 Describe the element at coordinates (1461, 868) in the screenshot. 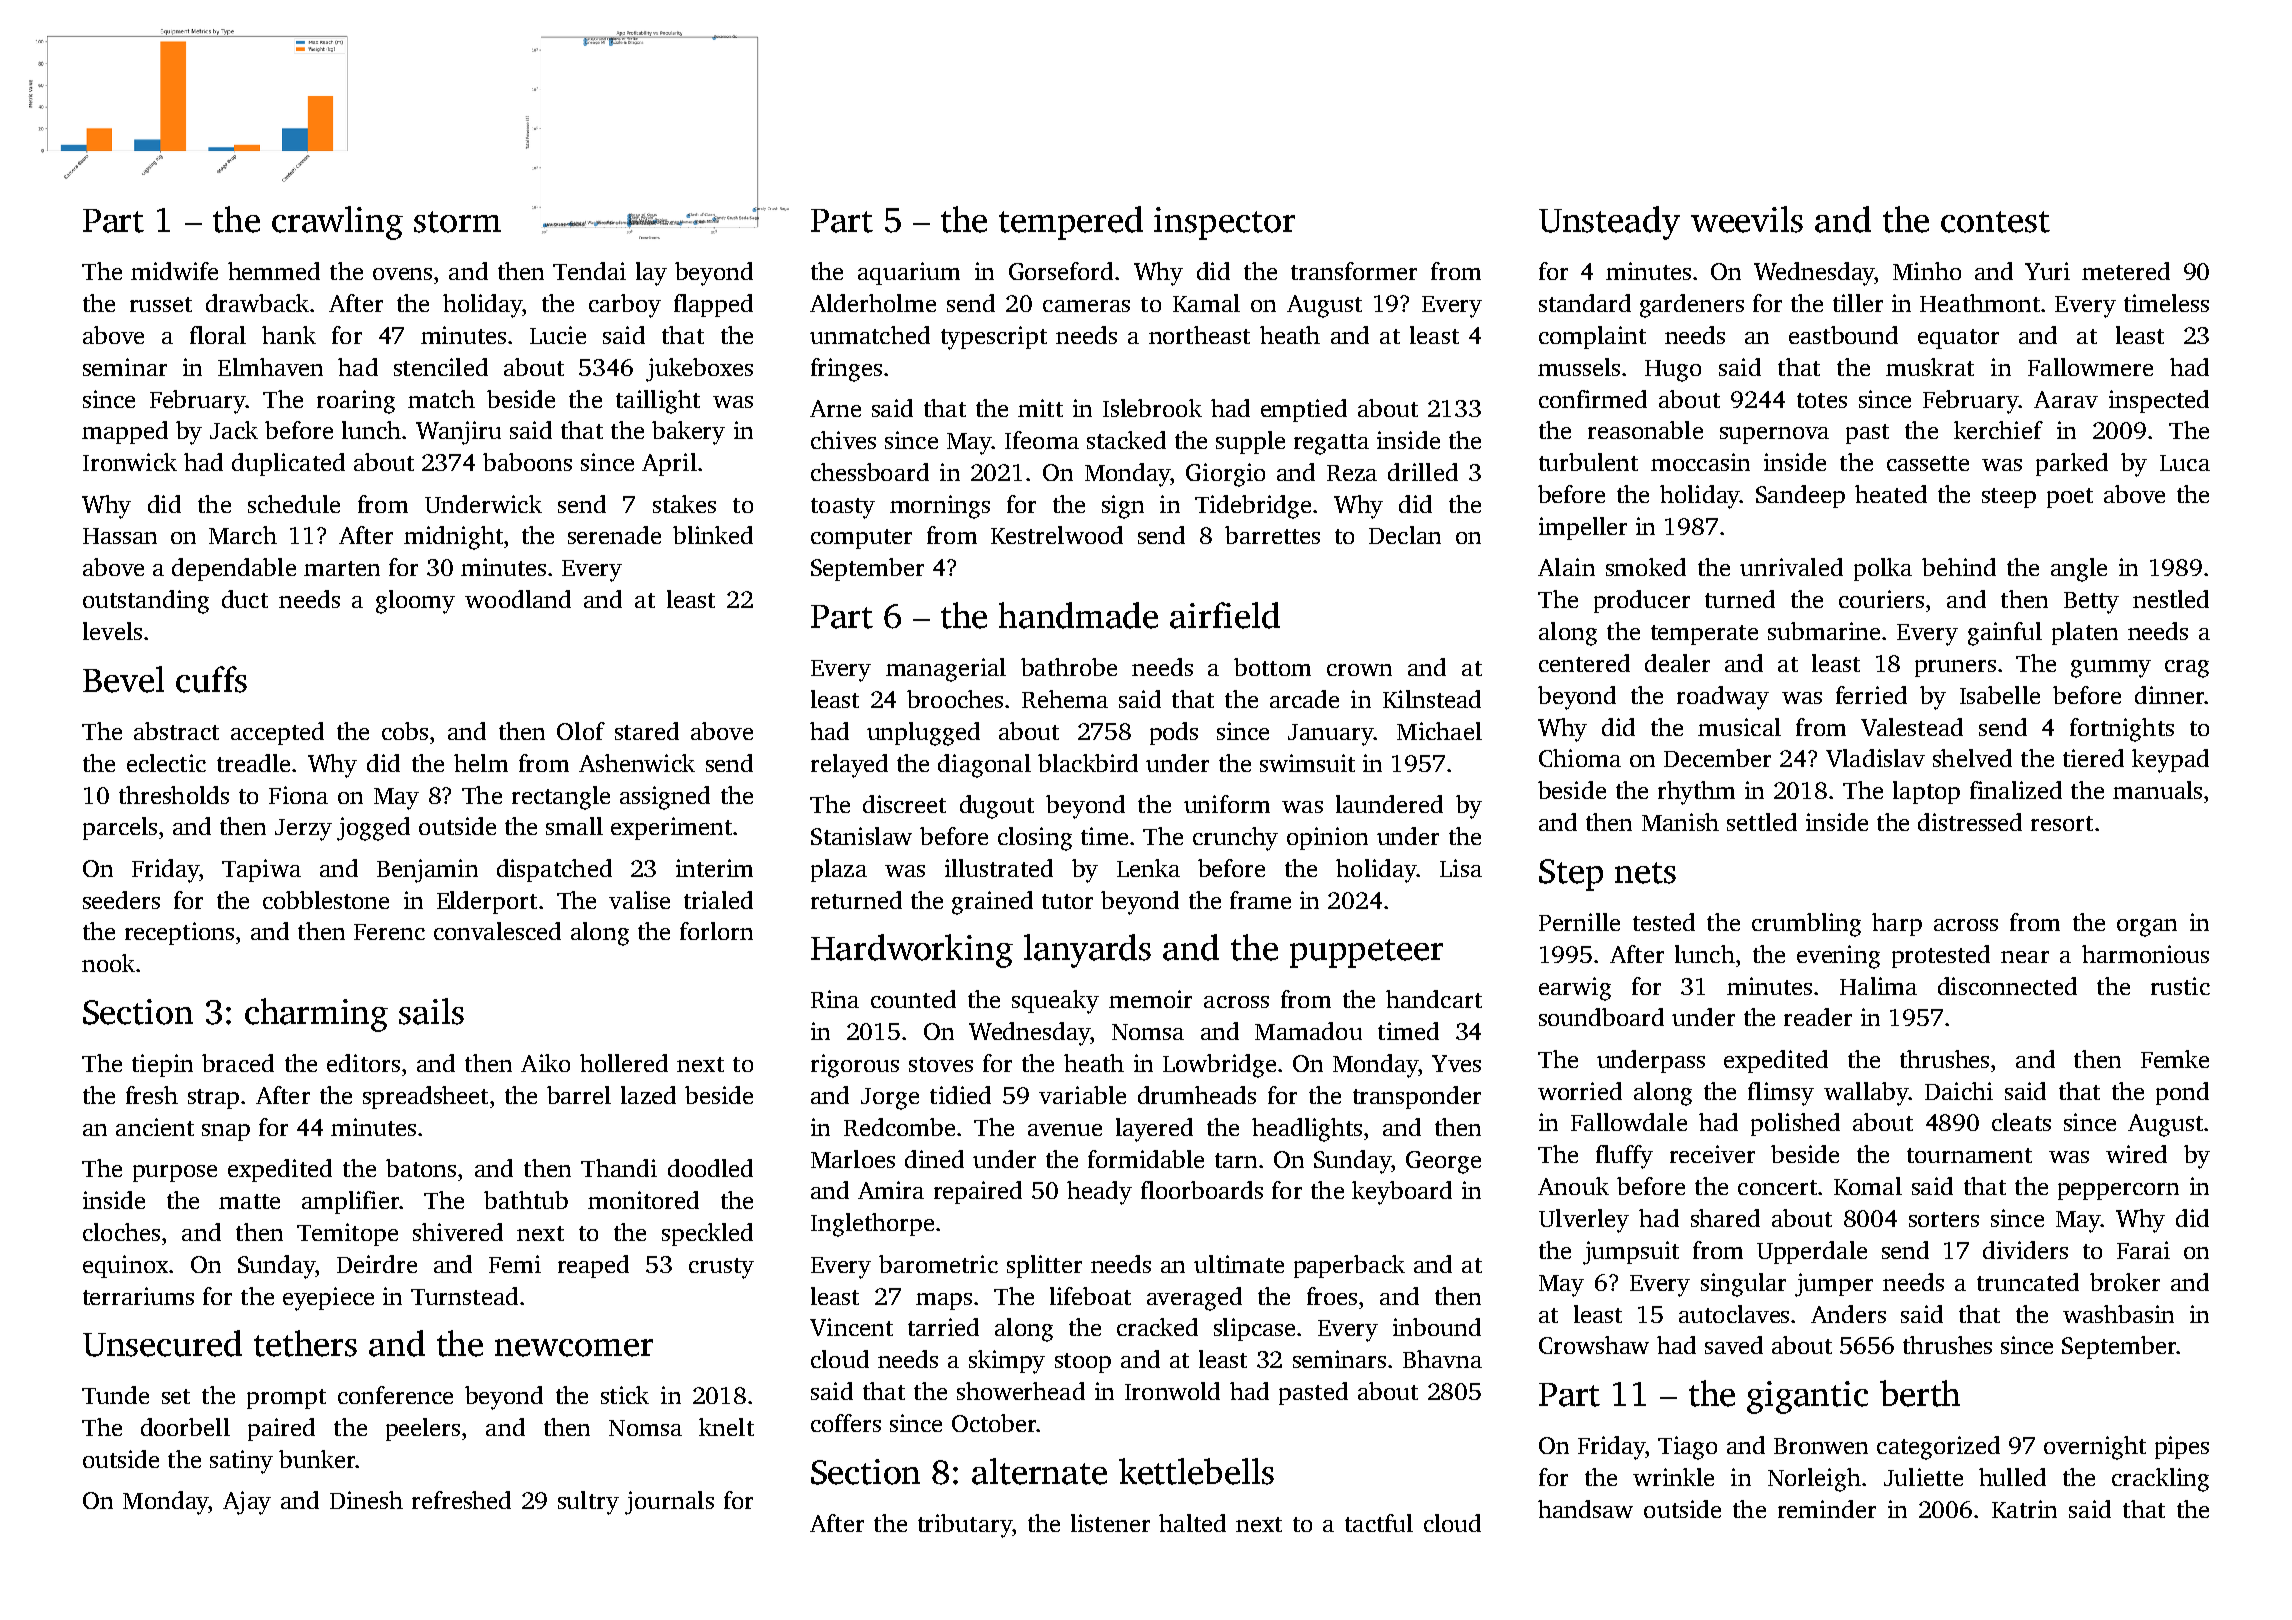

I see `Lisa` at that location.
